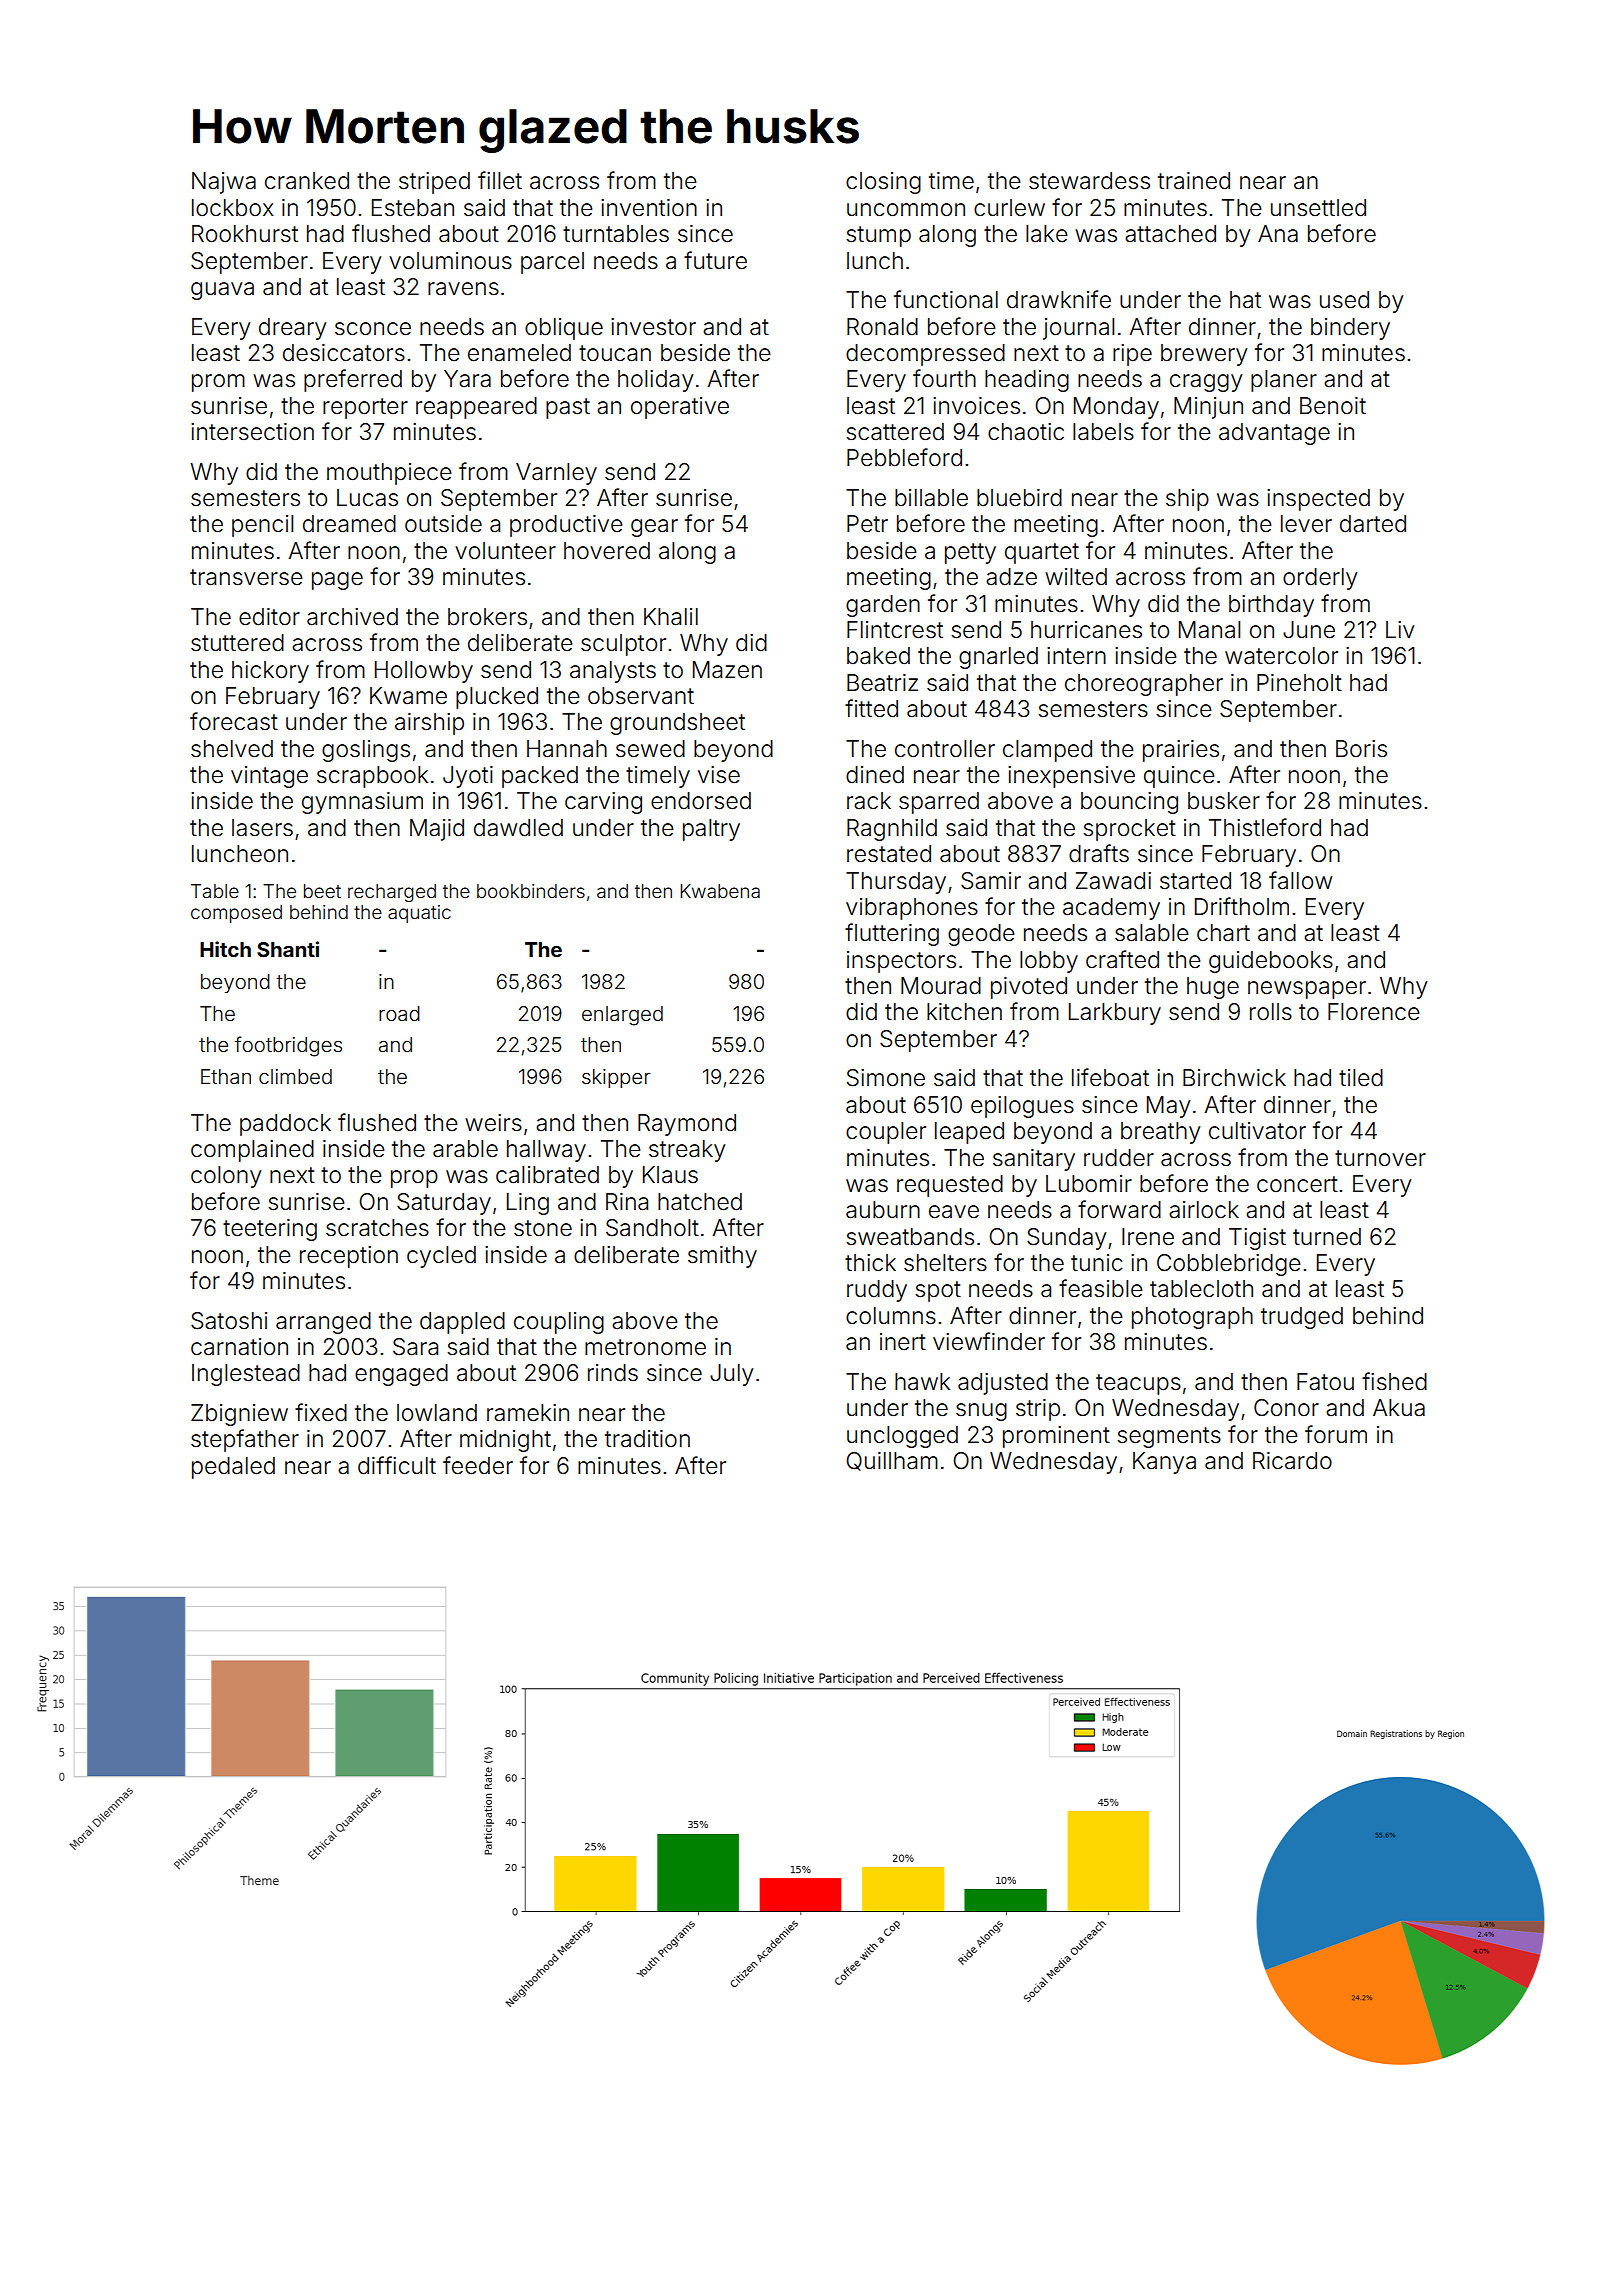  I want to click on Khalil, so click(671, 617).
